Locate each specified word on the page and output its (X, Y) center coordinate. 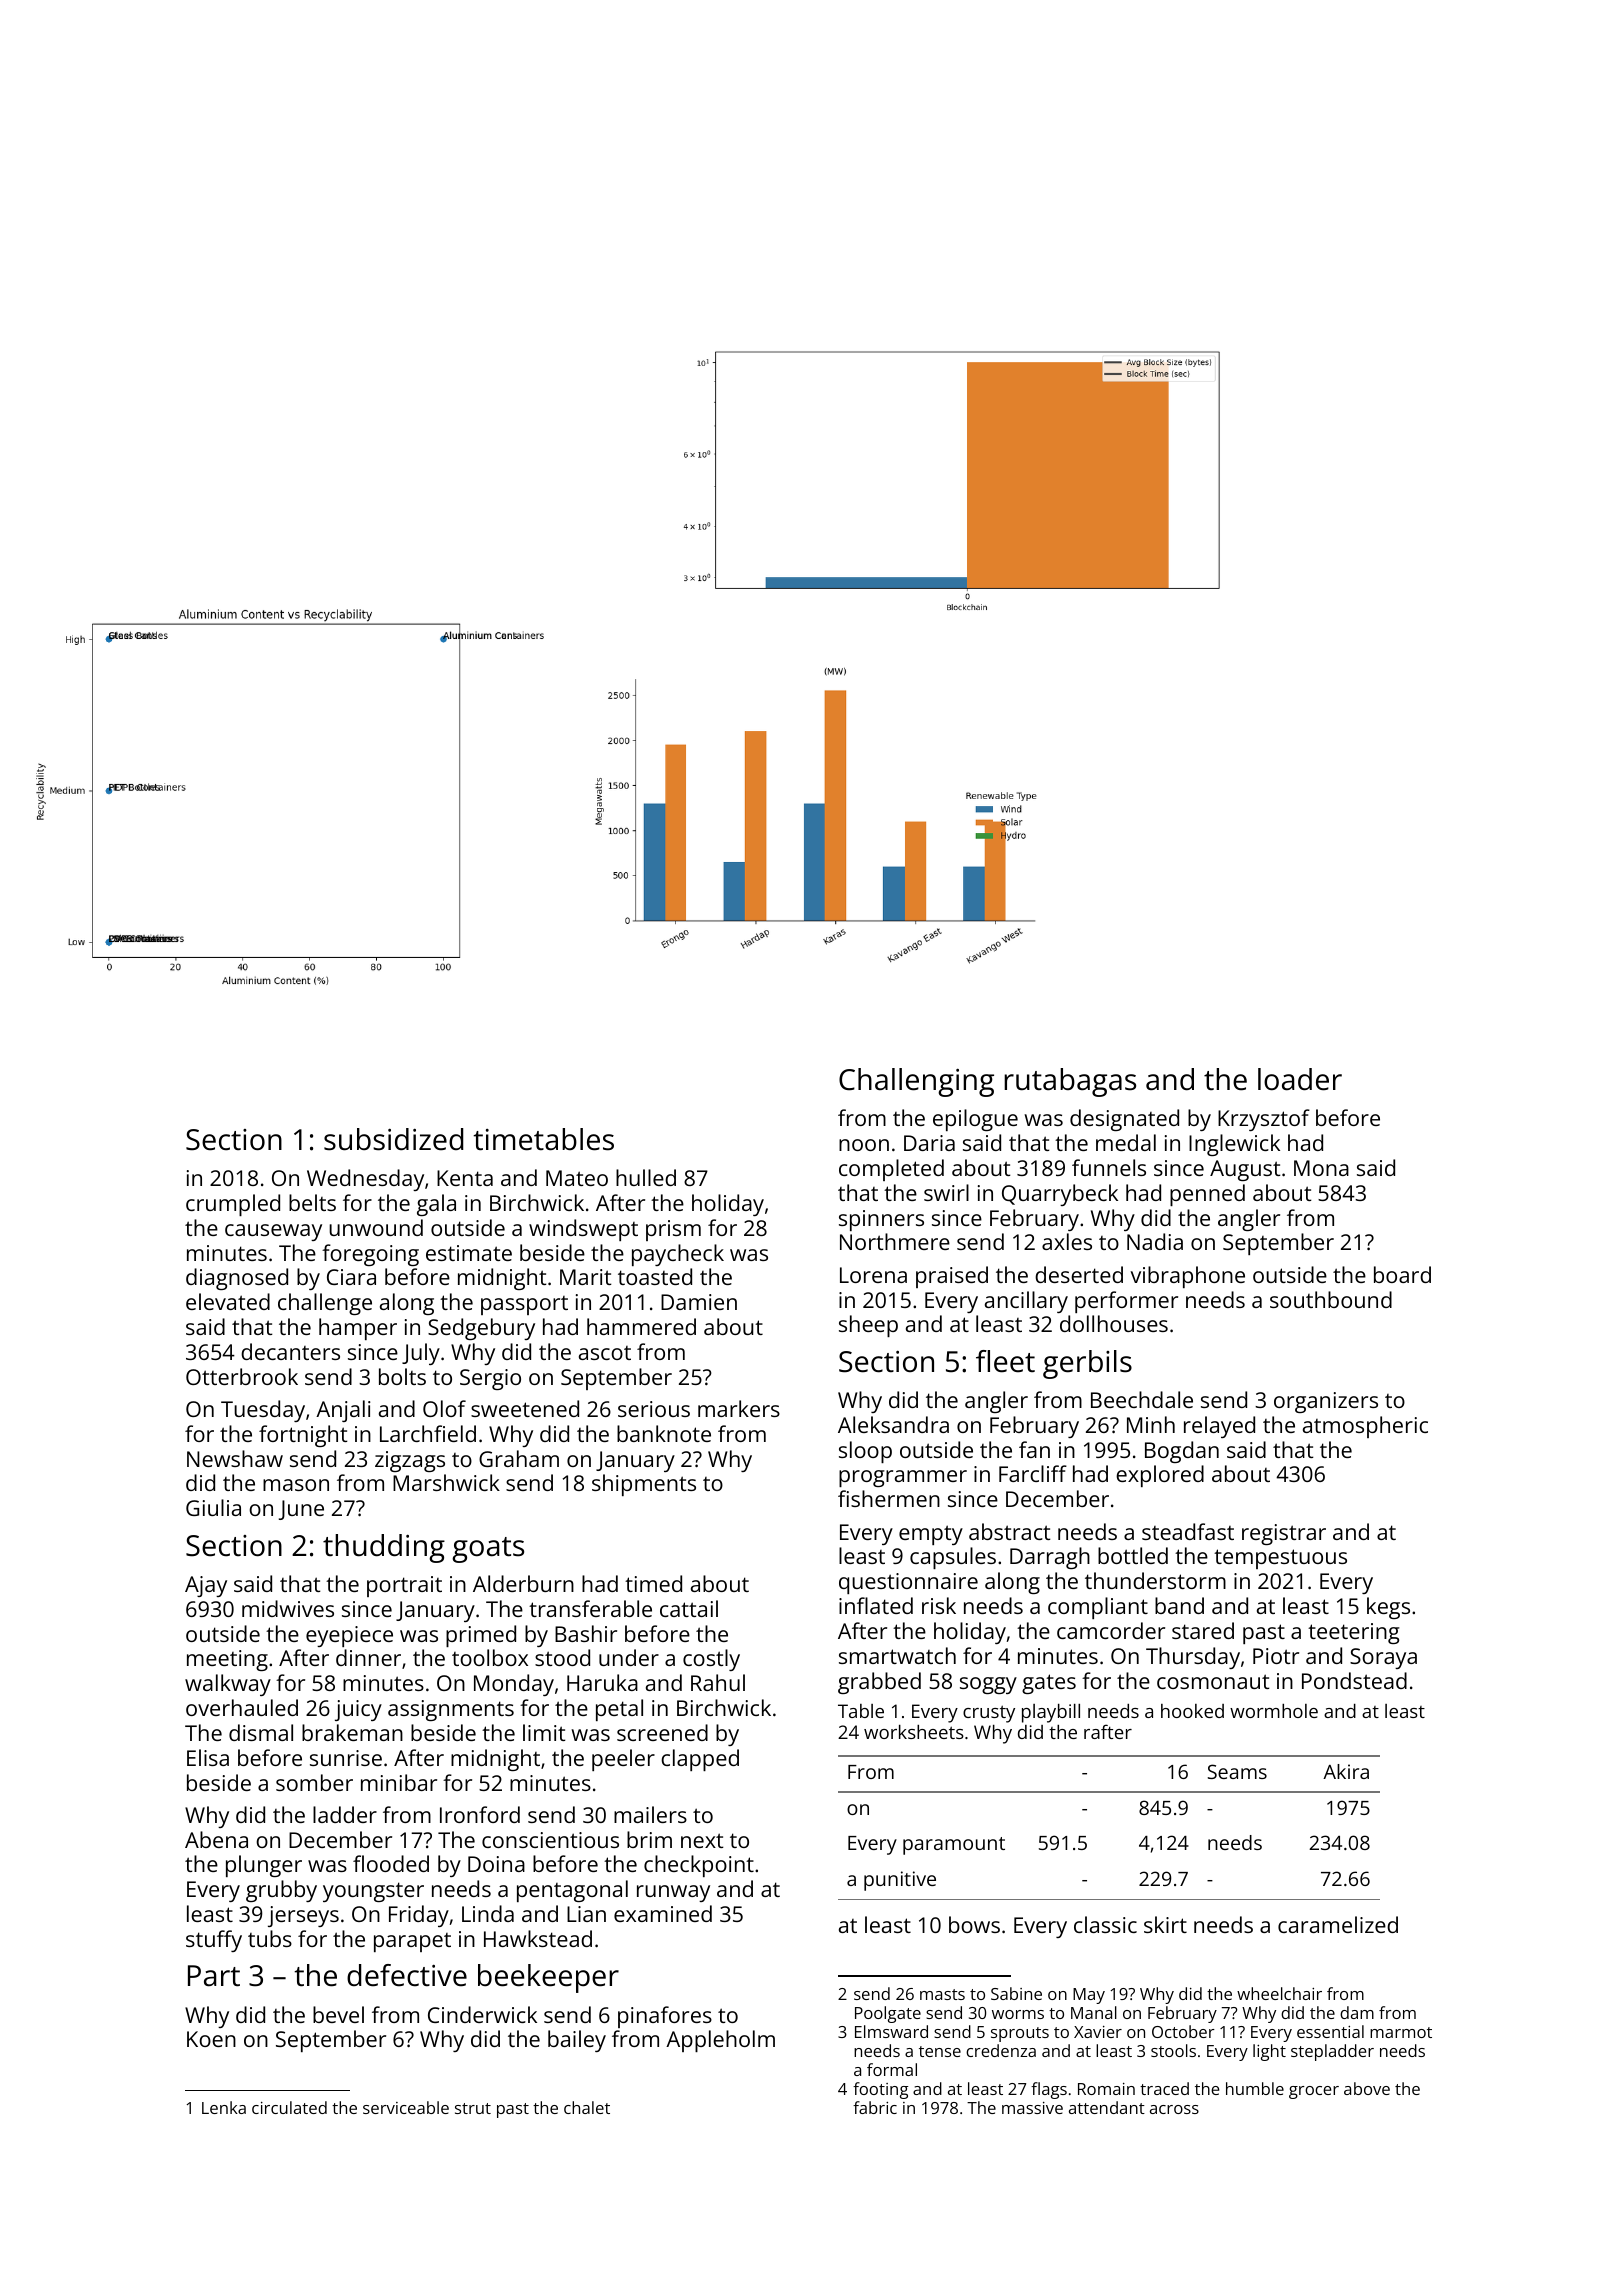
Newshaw (235, 1458)
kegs (1388, 1608)
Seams (1237, 1771)
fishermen (889, 1498)
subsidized (393, 1139)
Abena (216, 1839)
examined (663, 1913)
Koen (211, 2039)
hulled (646, 1177)
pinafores (665, 2017)
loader (1300, 1079)
